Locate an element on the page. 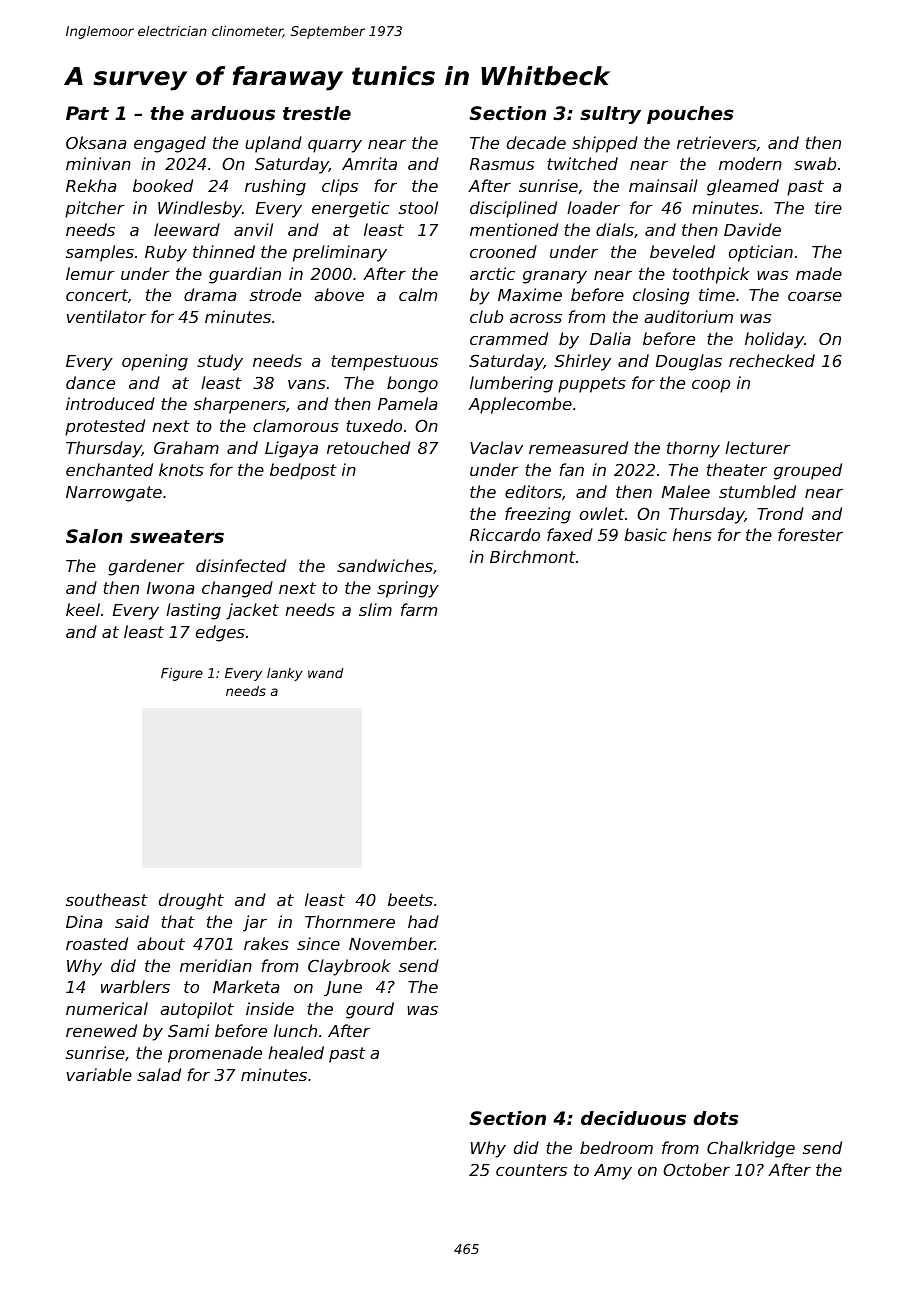 The width and height of the document is (908, 1316). Thornmere is located at coordinates (350, 921).
